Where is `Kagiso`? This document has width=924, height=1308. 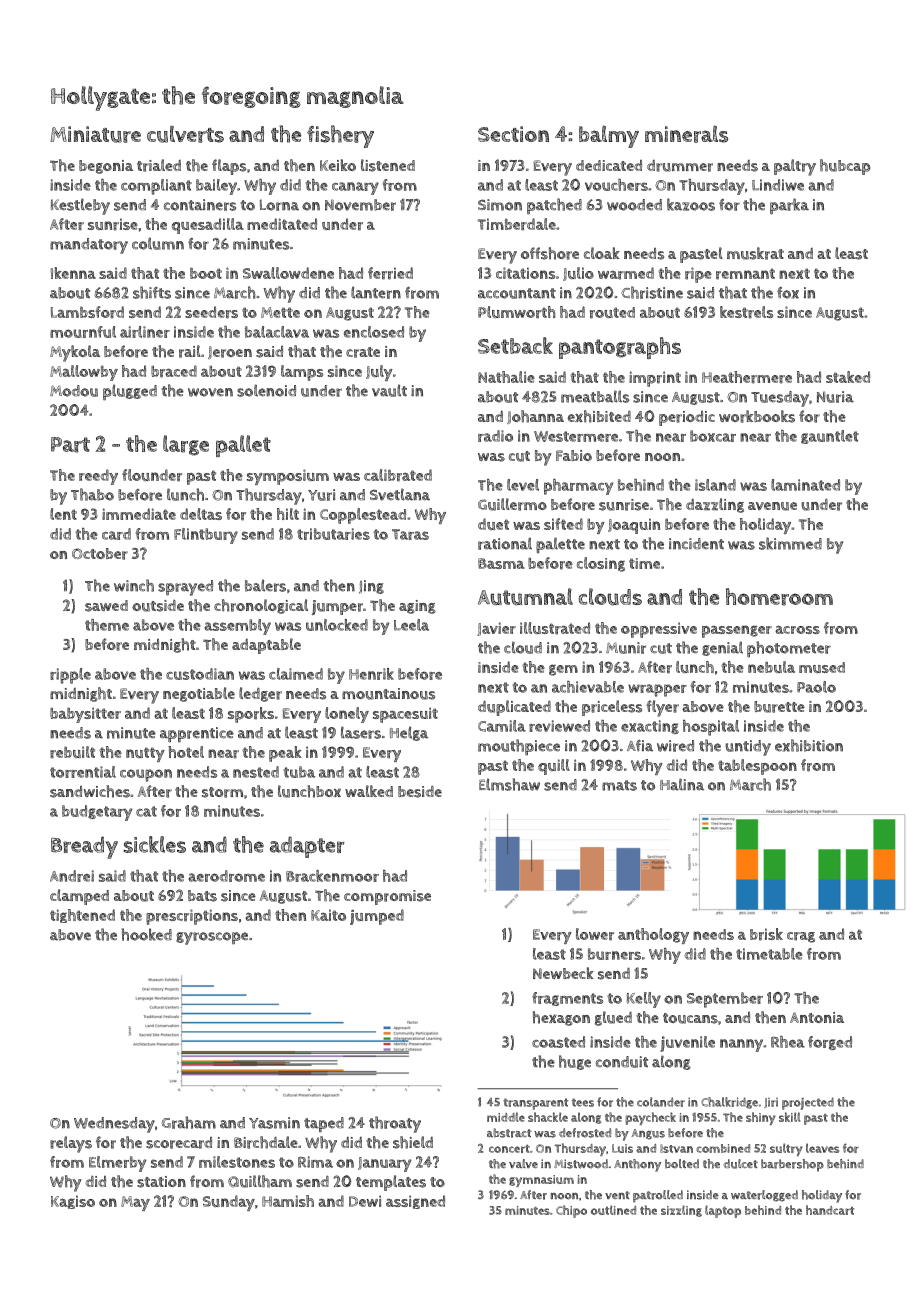
Kagiso is located at coordinates (73, 1202).
